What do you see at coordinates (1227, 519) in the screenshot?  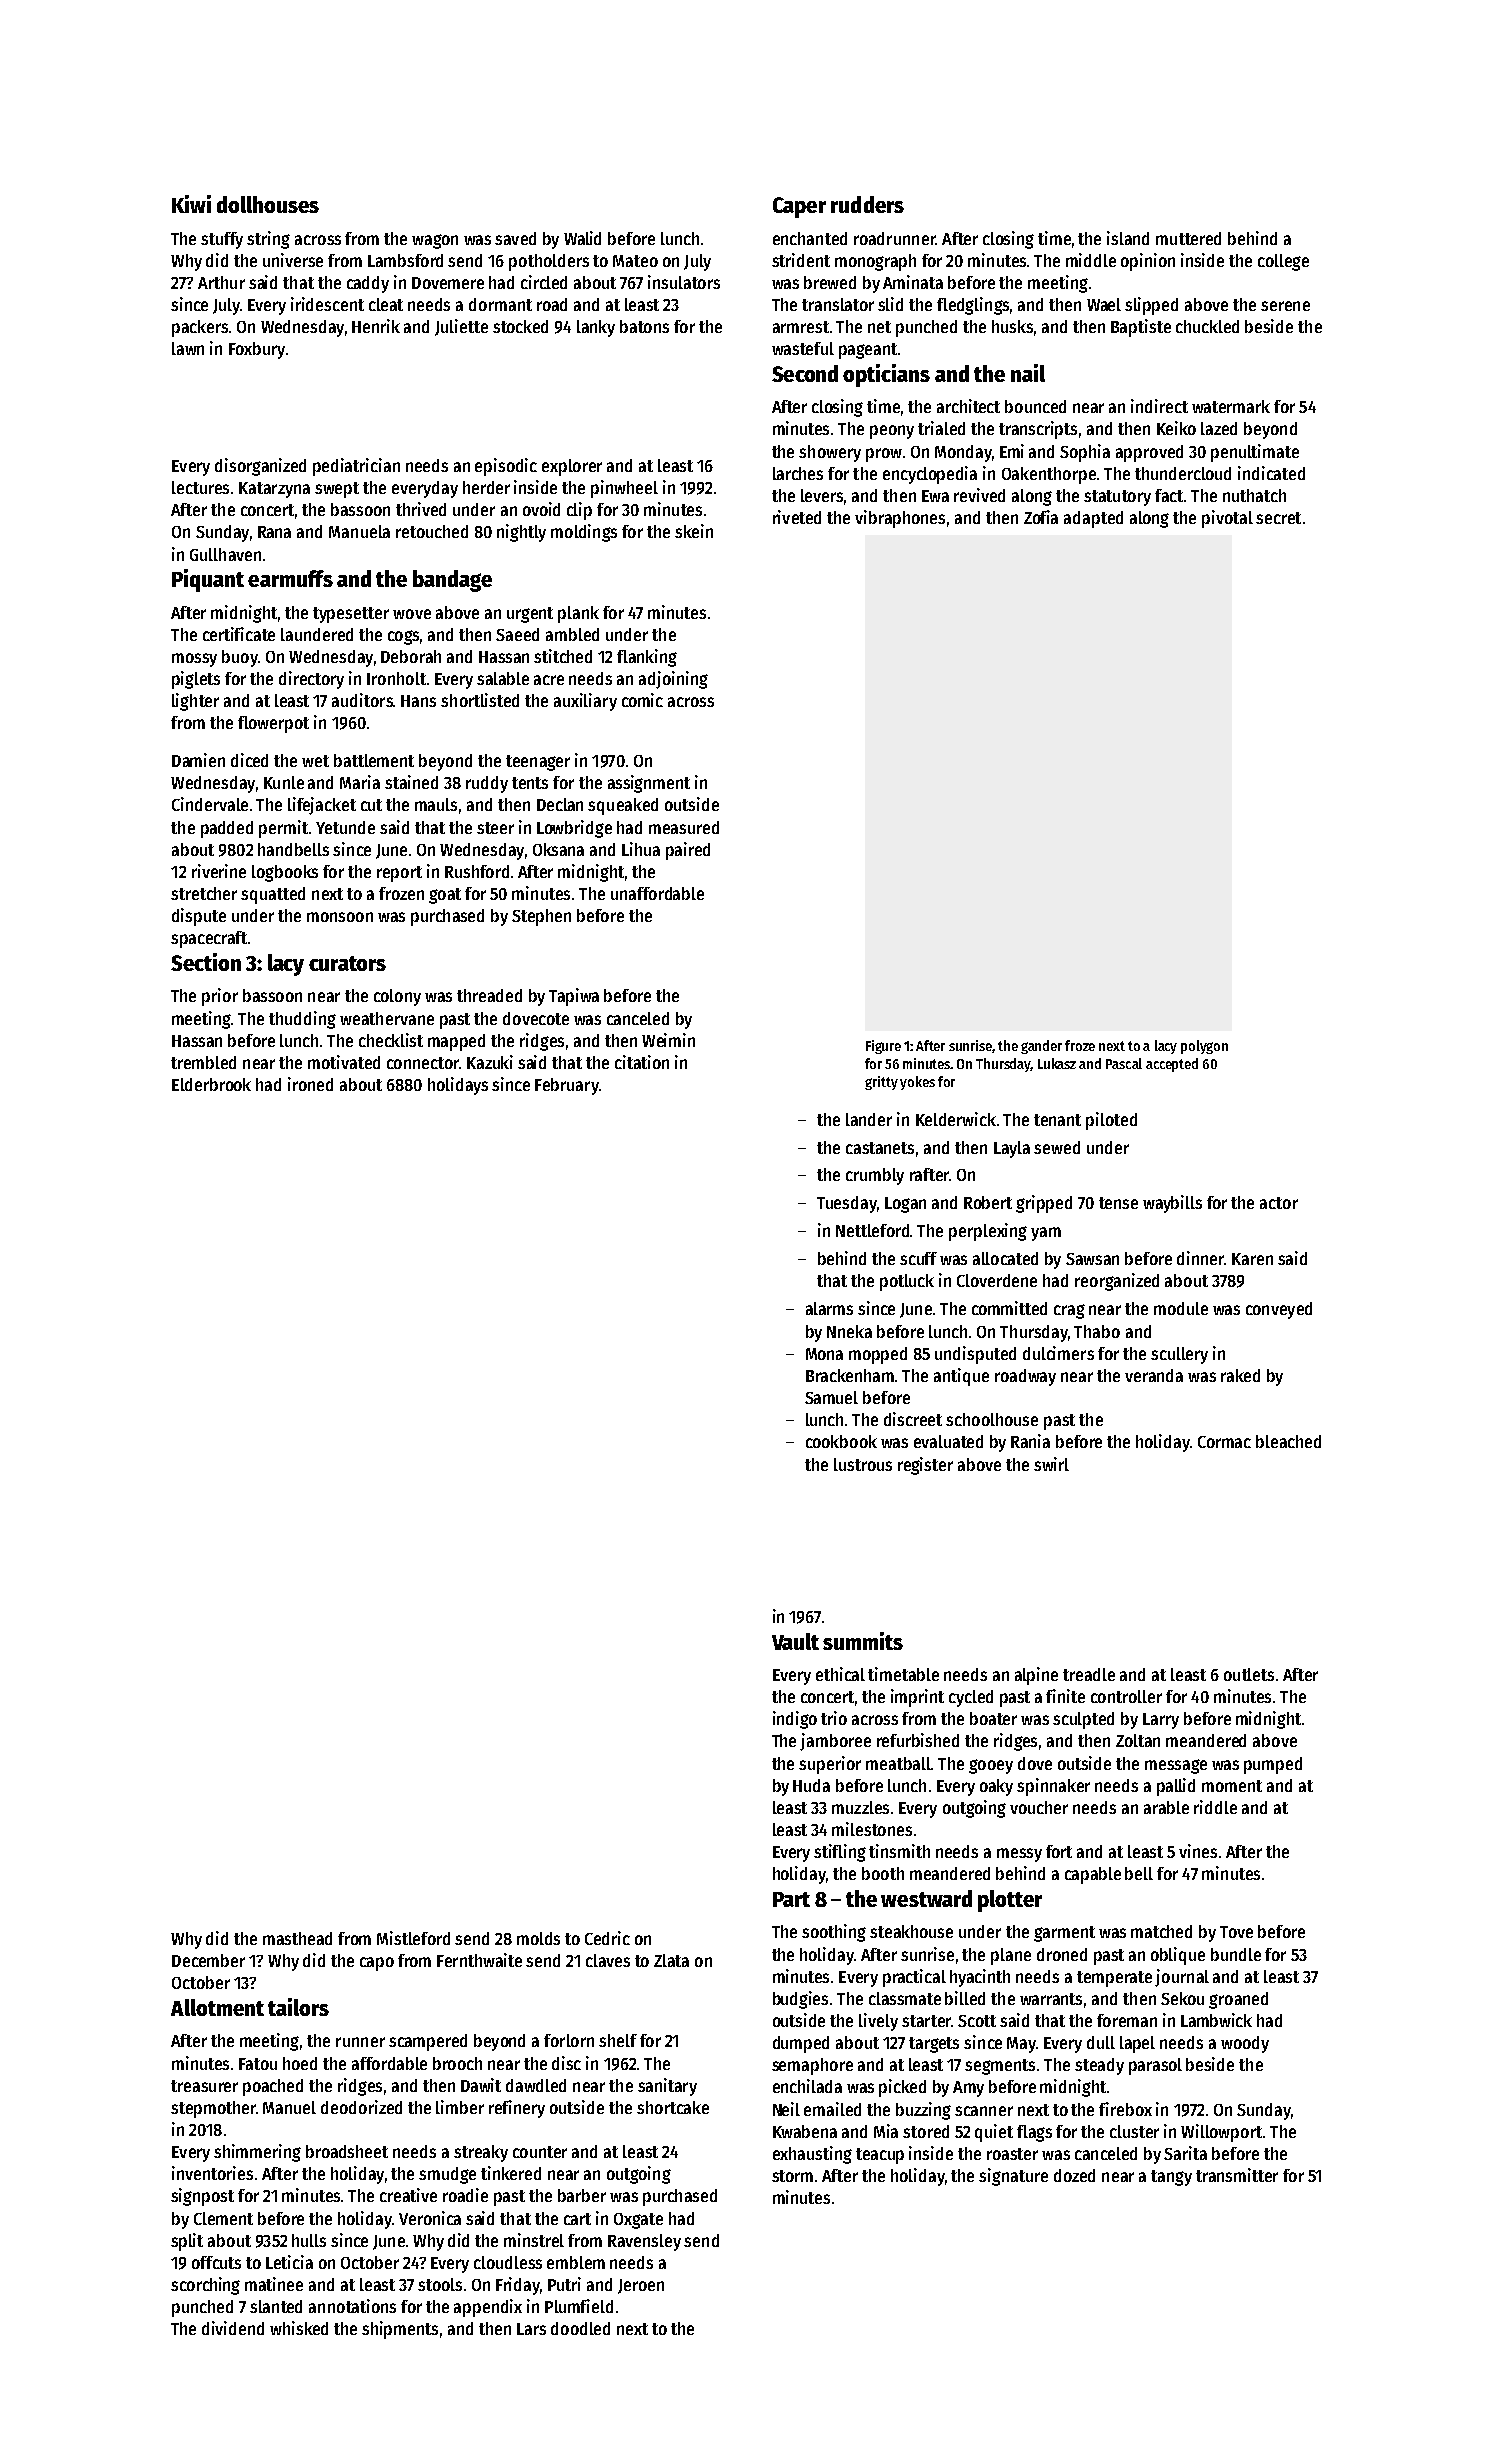 I see `pivotal` at bounding box center [1227, 519].
